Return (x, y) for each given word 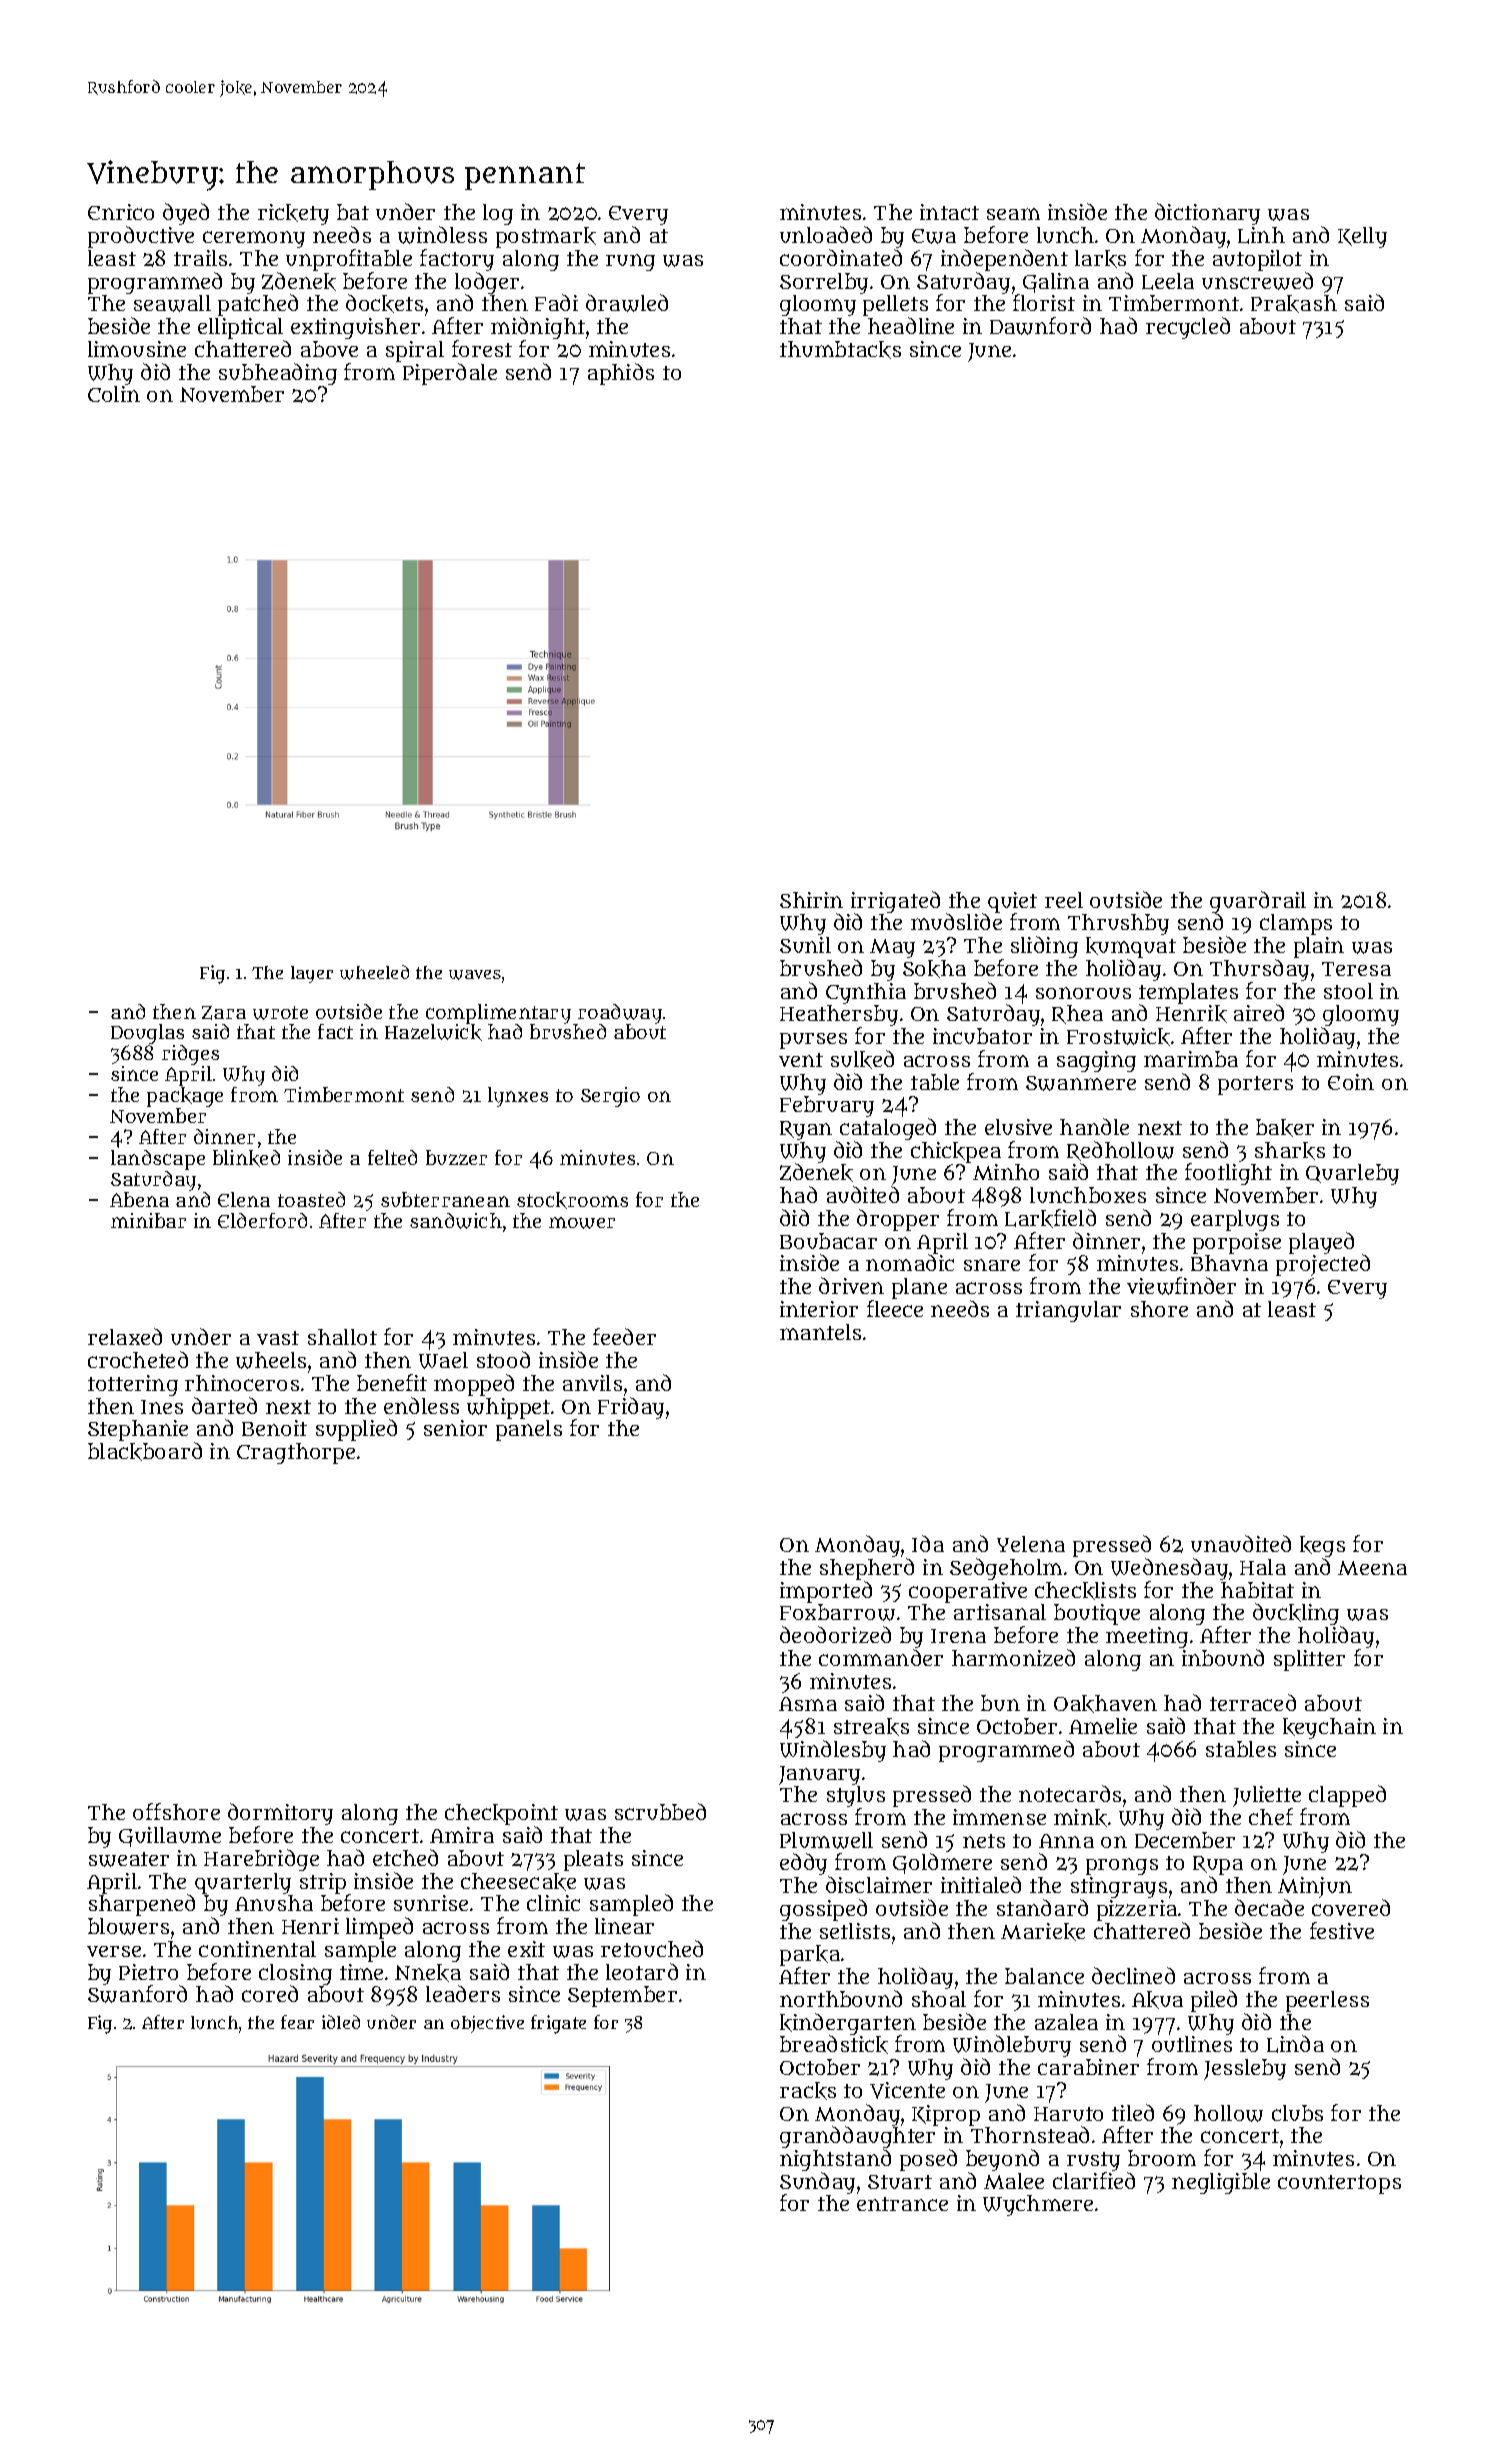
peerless (1327, 2001)
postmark (546, 237)
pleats (593, 1860)
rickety (293, 214)
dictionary (1207, 215)
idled (341, 2022)
